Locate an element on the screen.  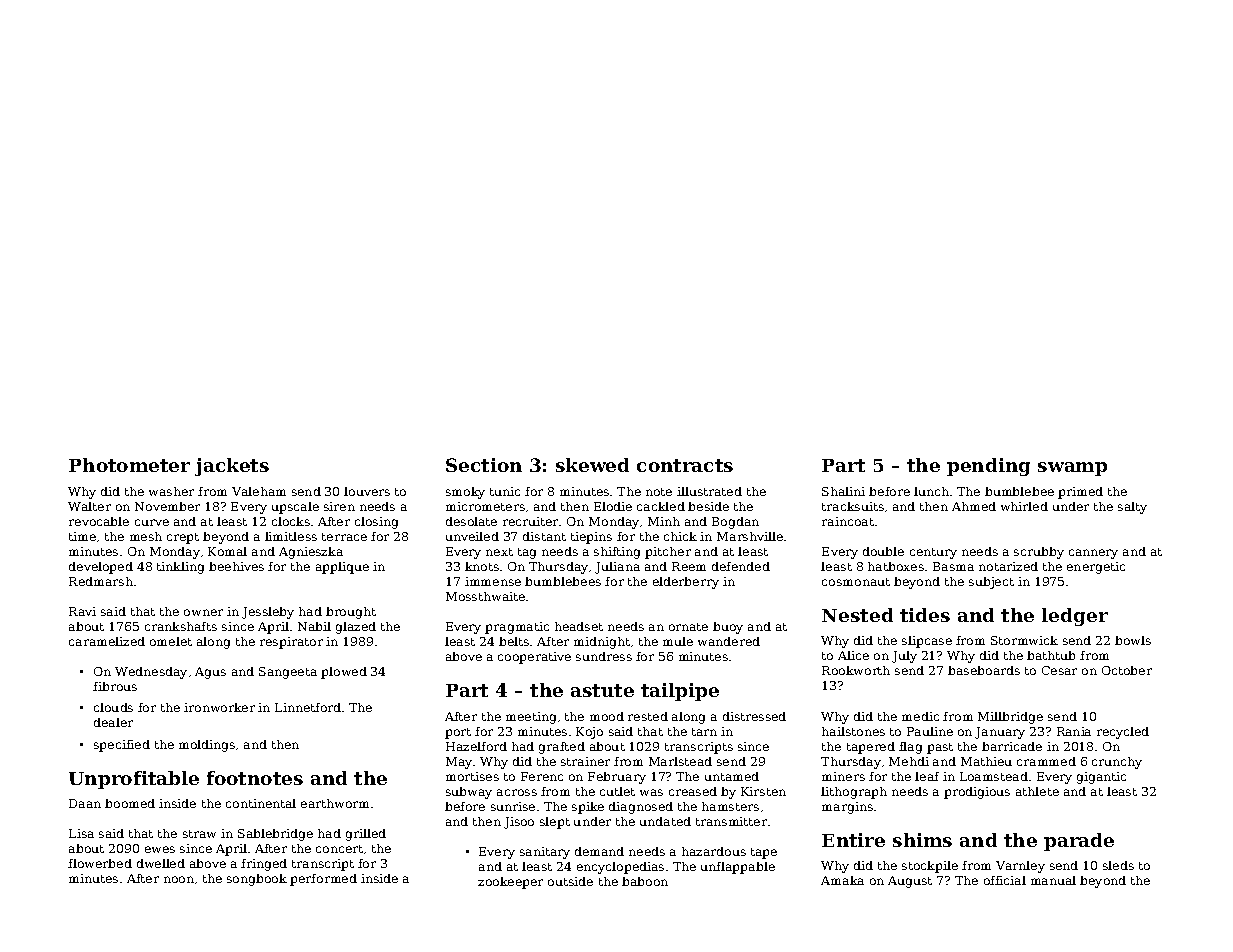
mortises is located at coordinates (472, 776).
